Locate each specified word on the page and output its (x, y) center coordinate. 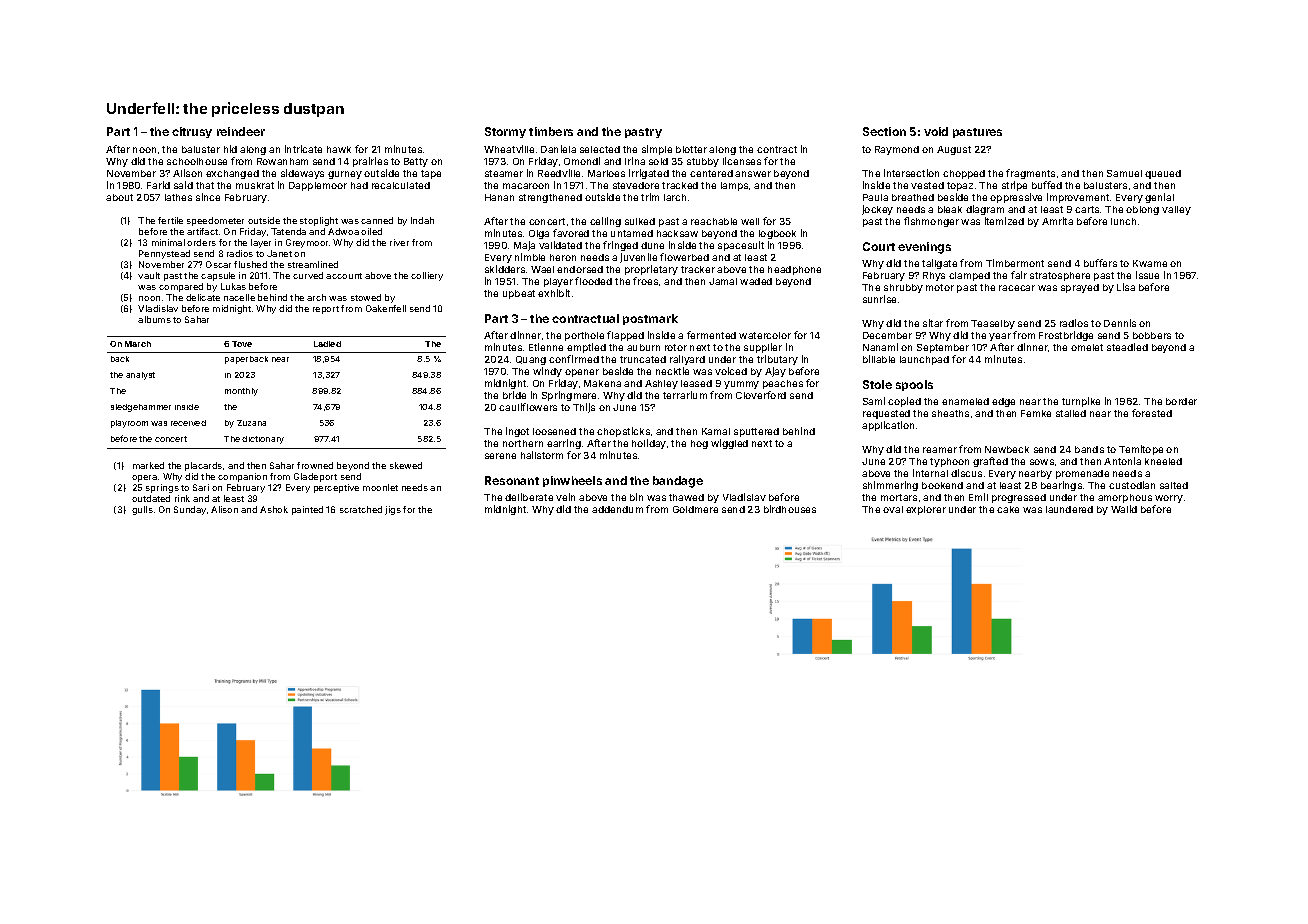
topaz (960, 186)
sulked (640, 221)
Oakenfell (386, 308)
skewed (406, 465)
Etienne (546, 347)
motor (940, 287)
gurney (345, 175)
